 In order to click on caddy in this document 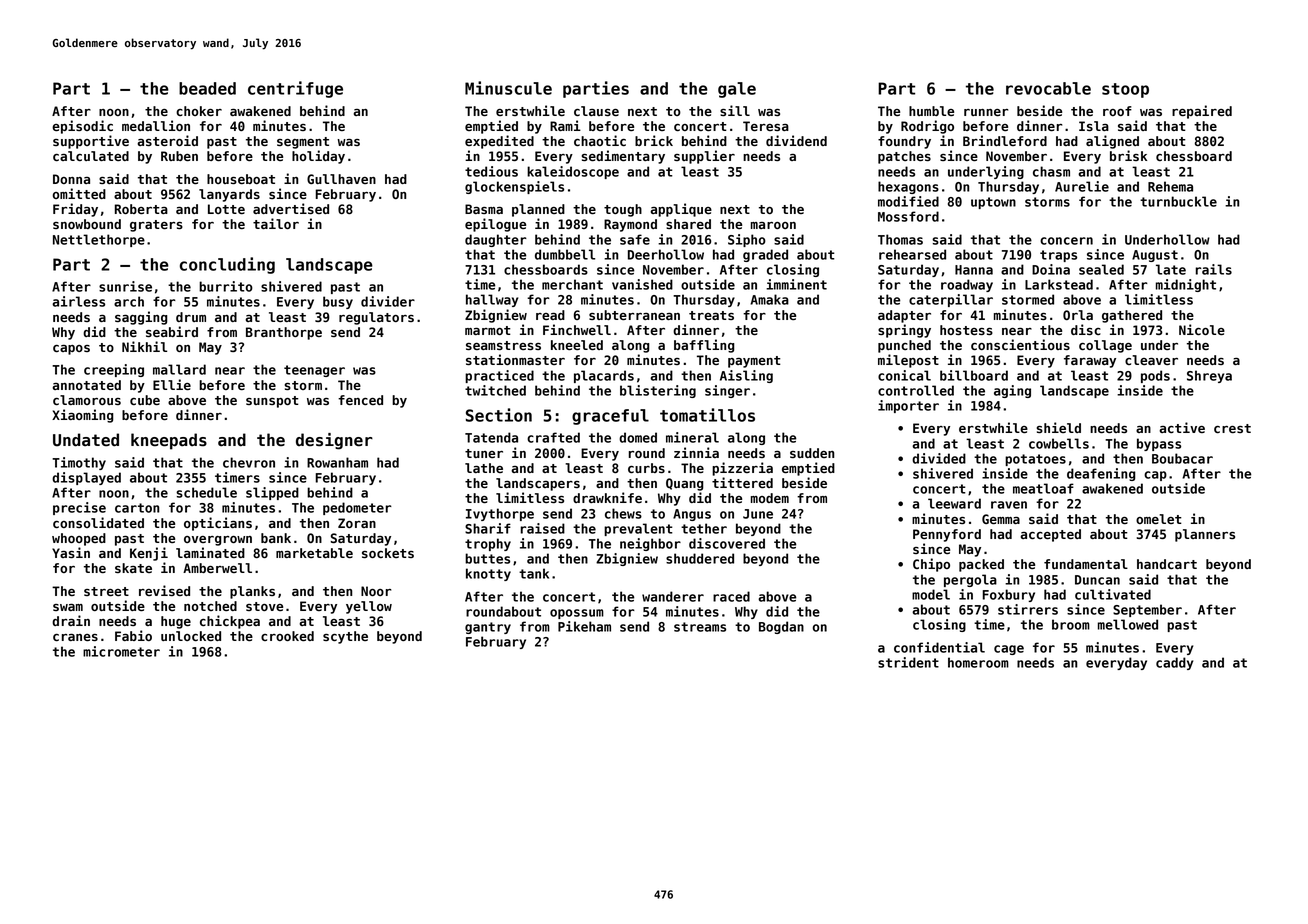, I will do `click(1174, 663)`.
